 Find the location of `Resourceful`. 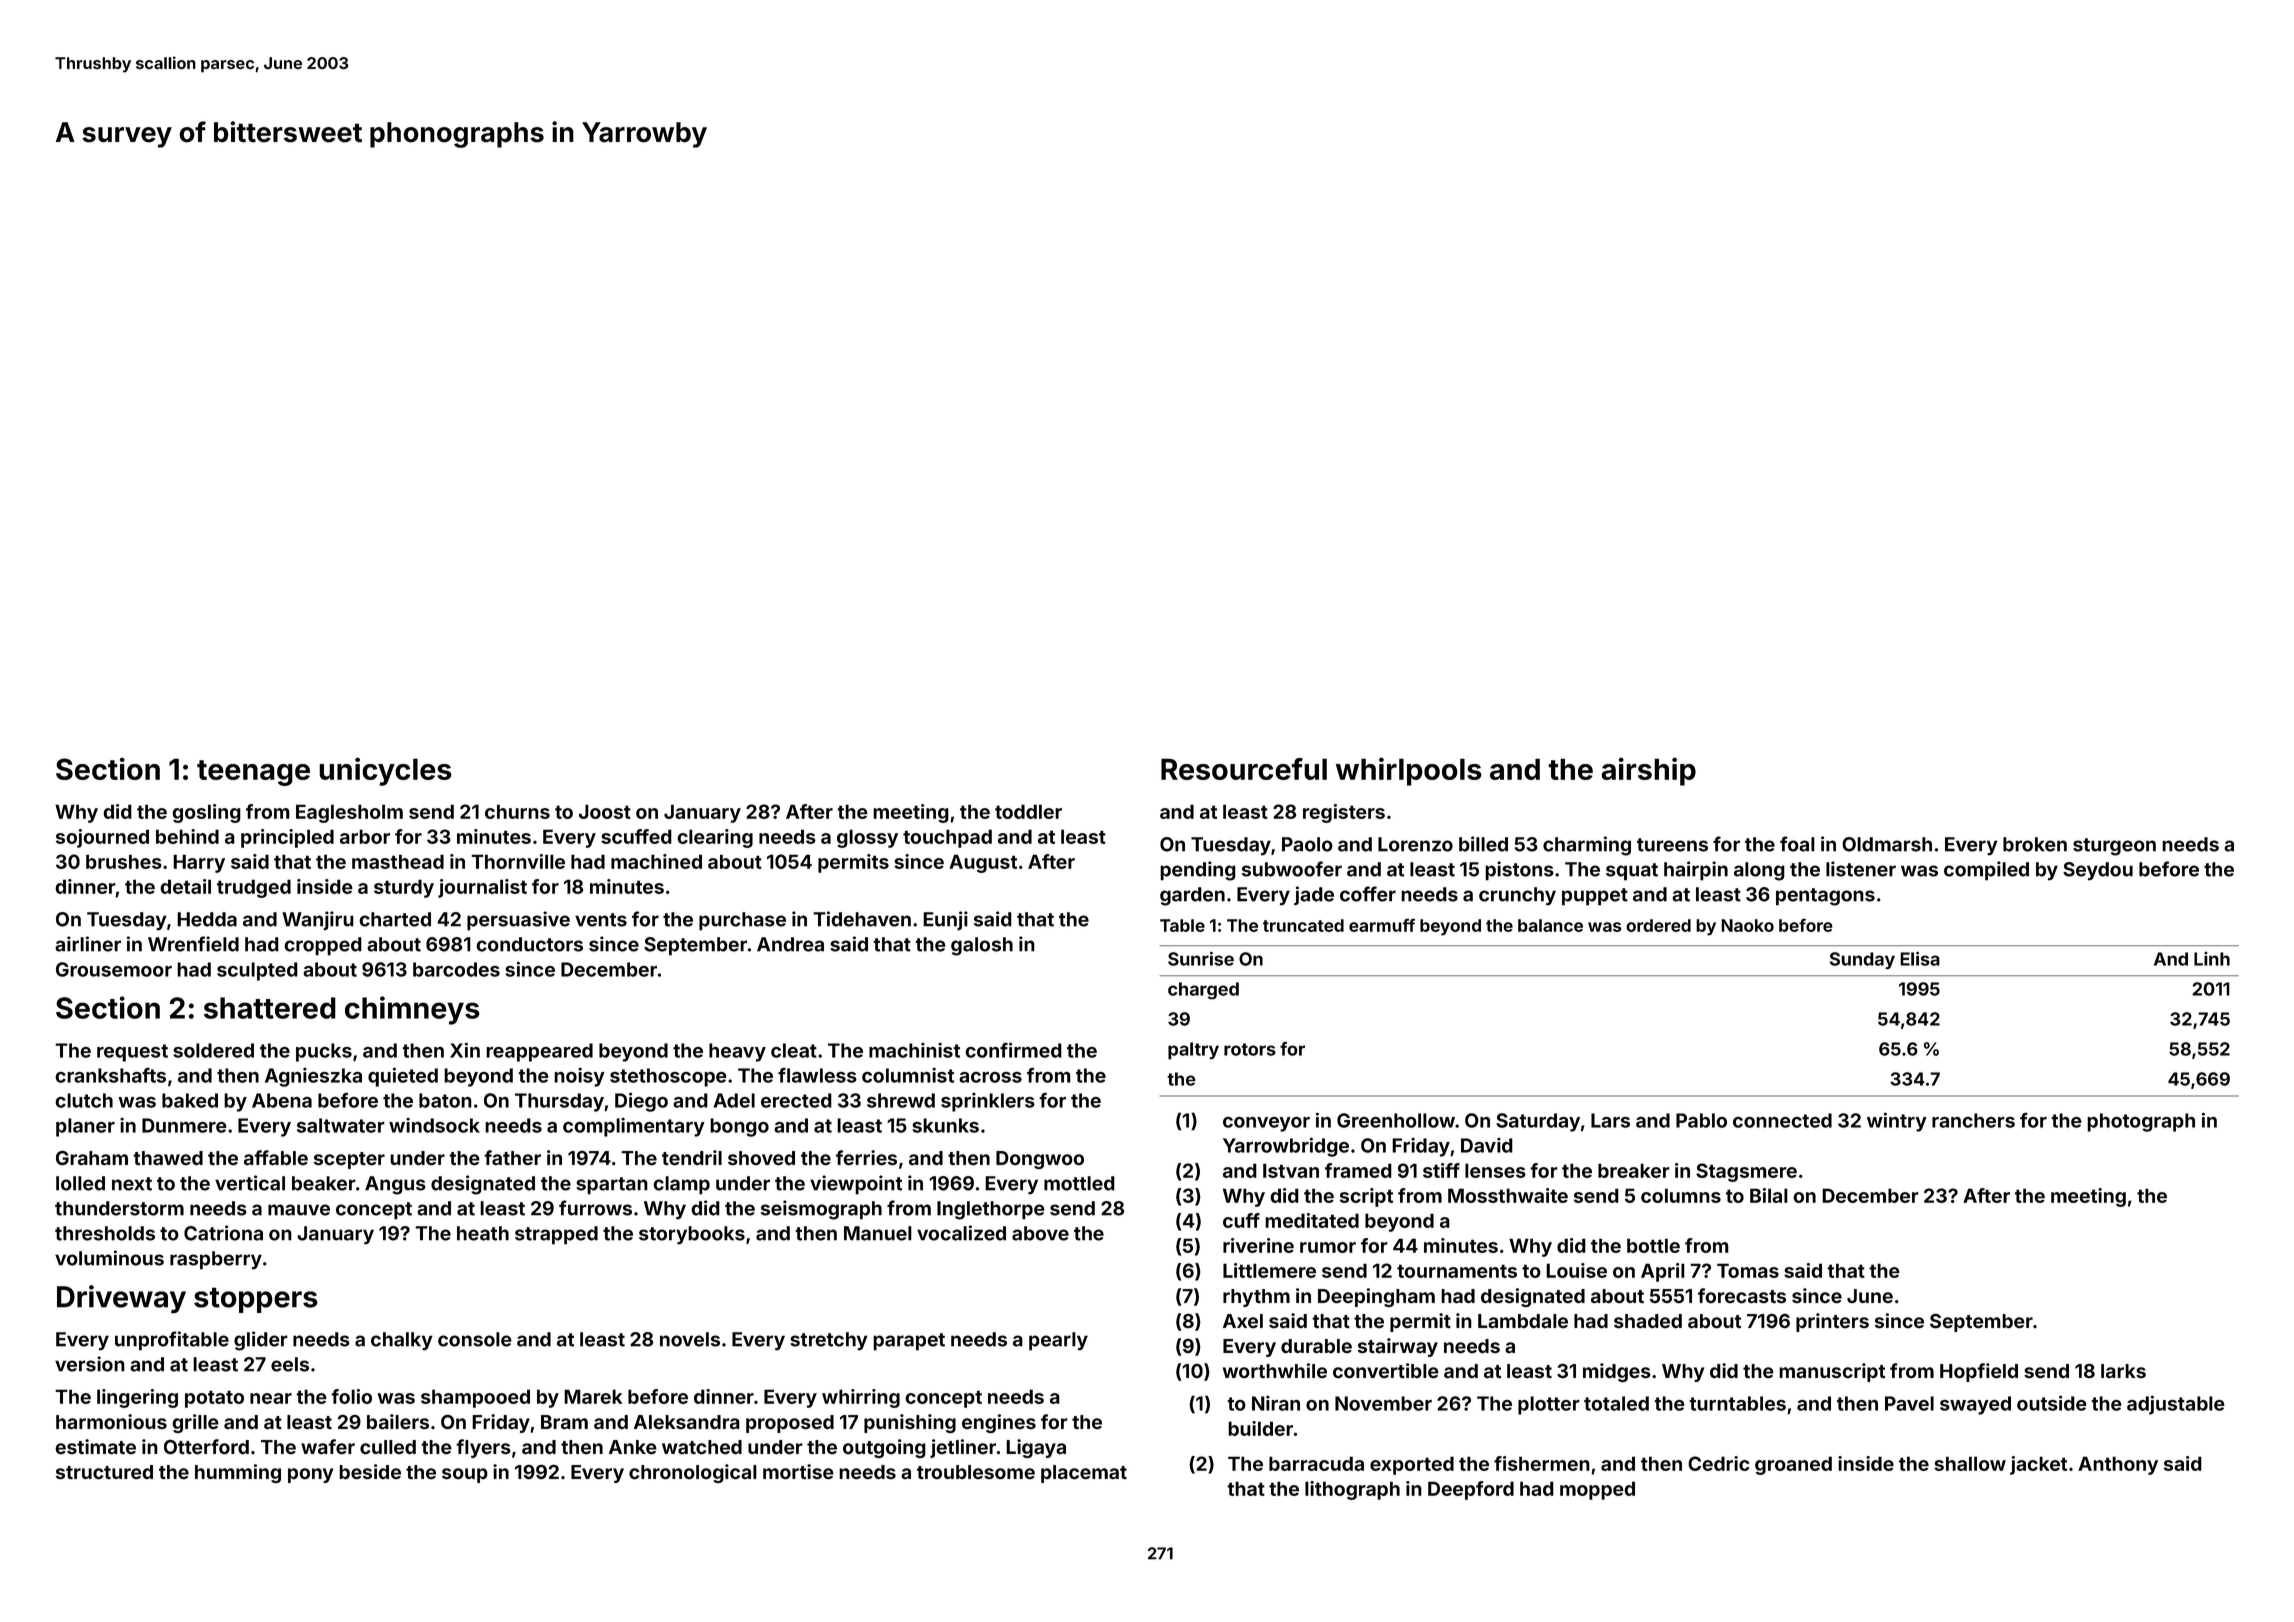

Resourceful is located at coordinates (1244, 769).
